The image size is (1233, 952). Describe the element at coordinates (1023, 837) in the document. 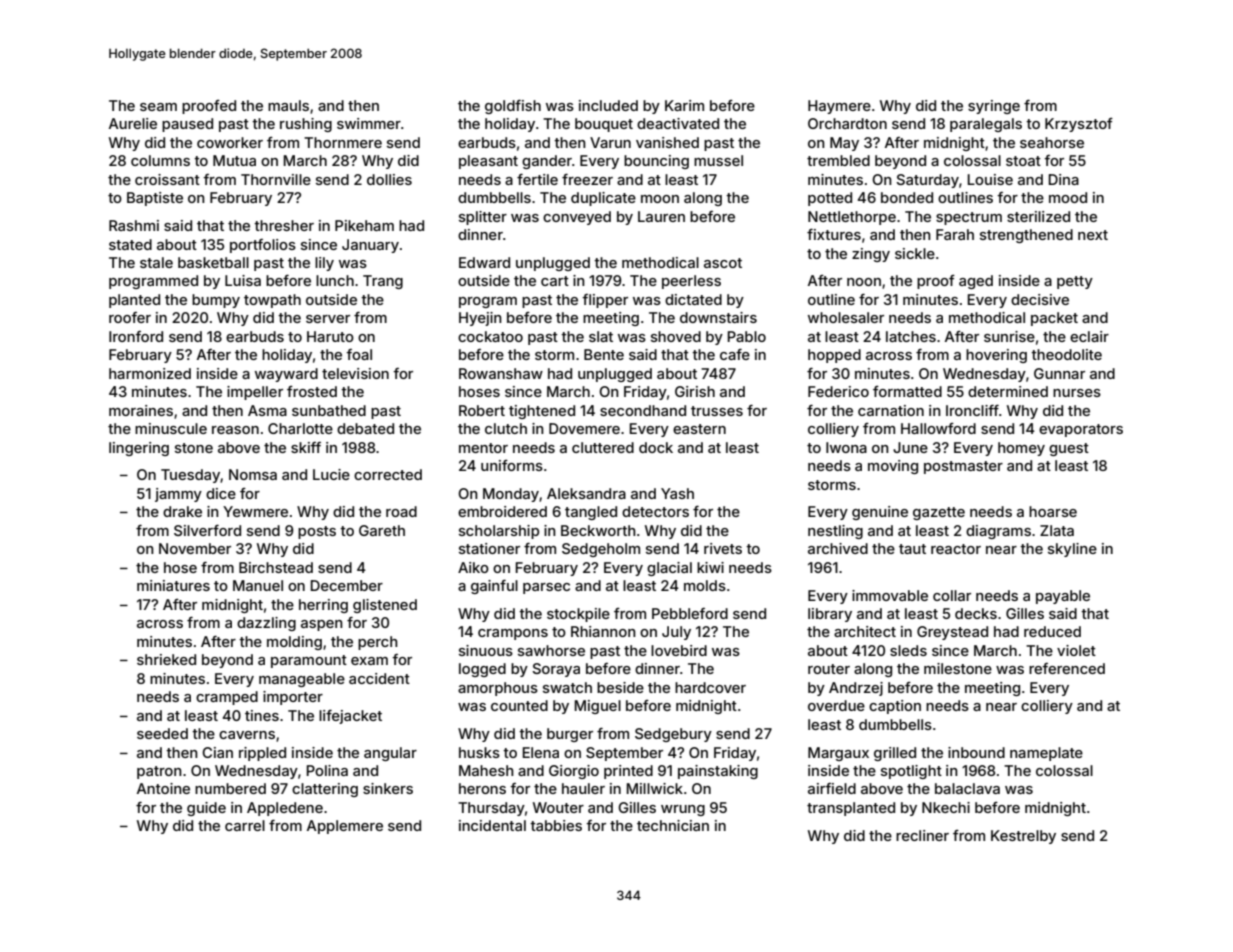

I see `Kestrelby` at that location.
